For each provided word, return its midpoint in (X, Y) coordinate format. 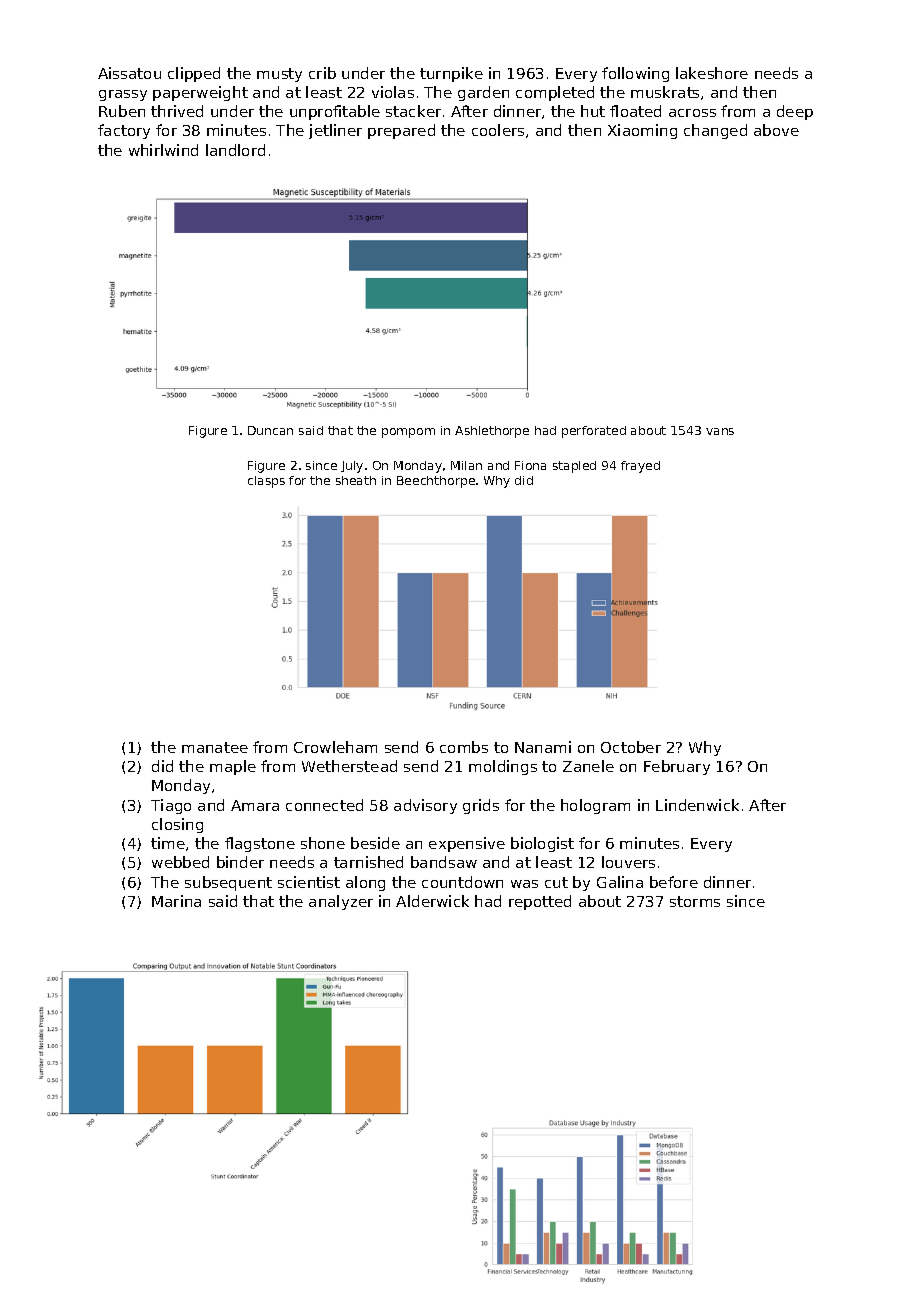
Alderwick (432, 901)
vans (720, 431)
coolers (498, 130)
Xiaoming (642, 131)
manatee (215, 747)
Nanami (543, 747)
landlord (235, 150)
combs (464, 747)
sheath (356, 480)
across (692, 113)
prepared (401, 131)
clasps (266, 482)
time (168, 843)
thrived (177, 111)
